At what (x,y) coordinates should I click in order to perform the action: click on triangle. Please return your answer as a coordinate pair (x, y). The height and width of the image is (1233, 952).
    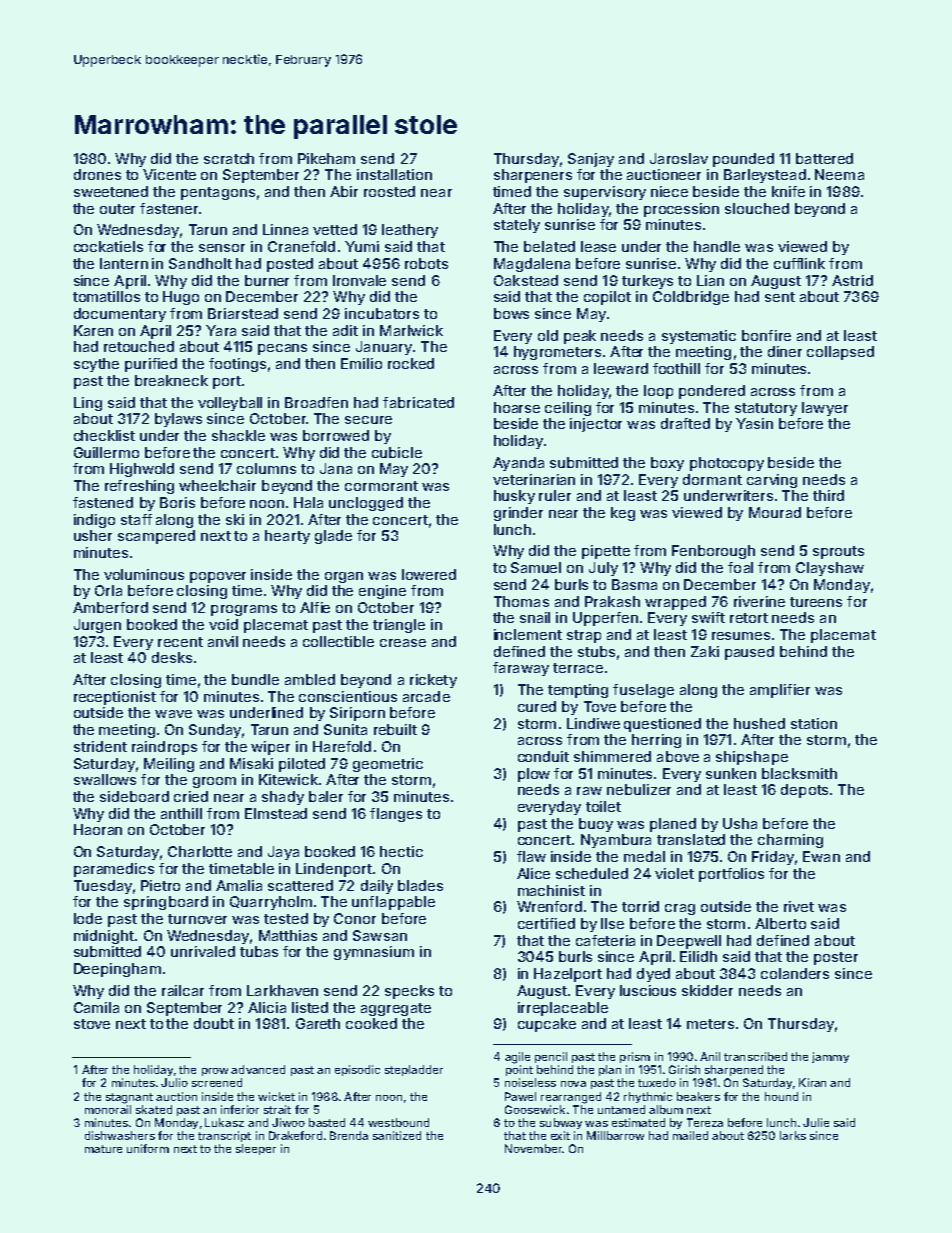
    Looking at the image, I should click on (399, 626).
